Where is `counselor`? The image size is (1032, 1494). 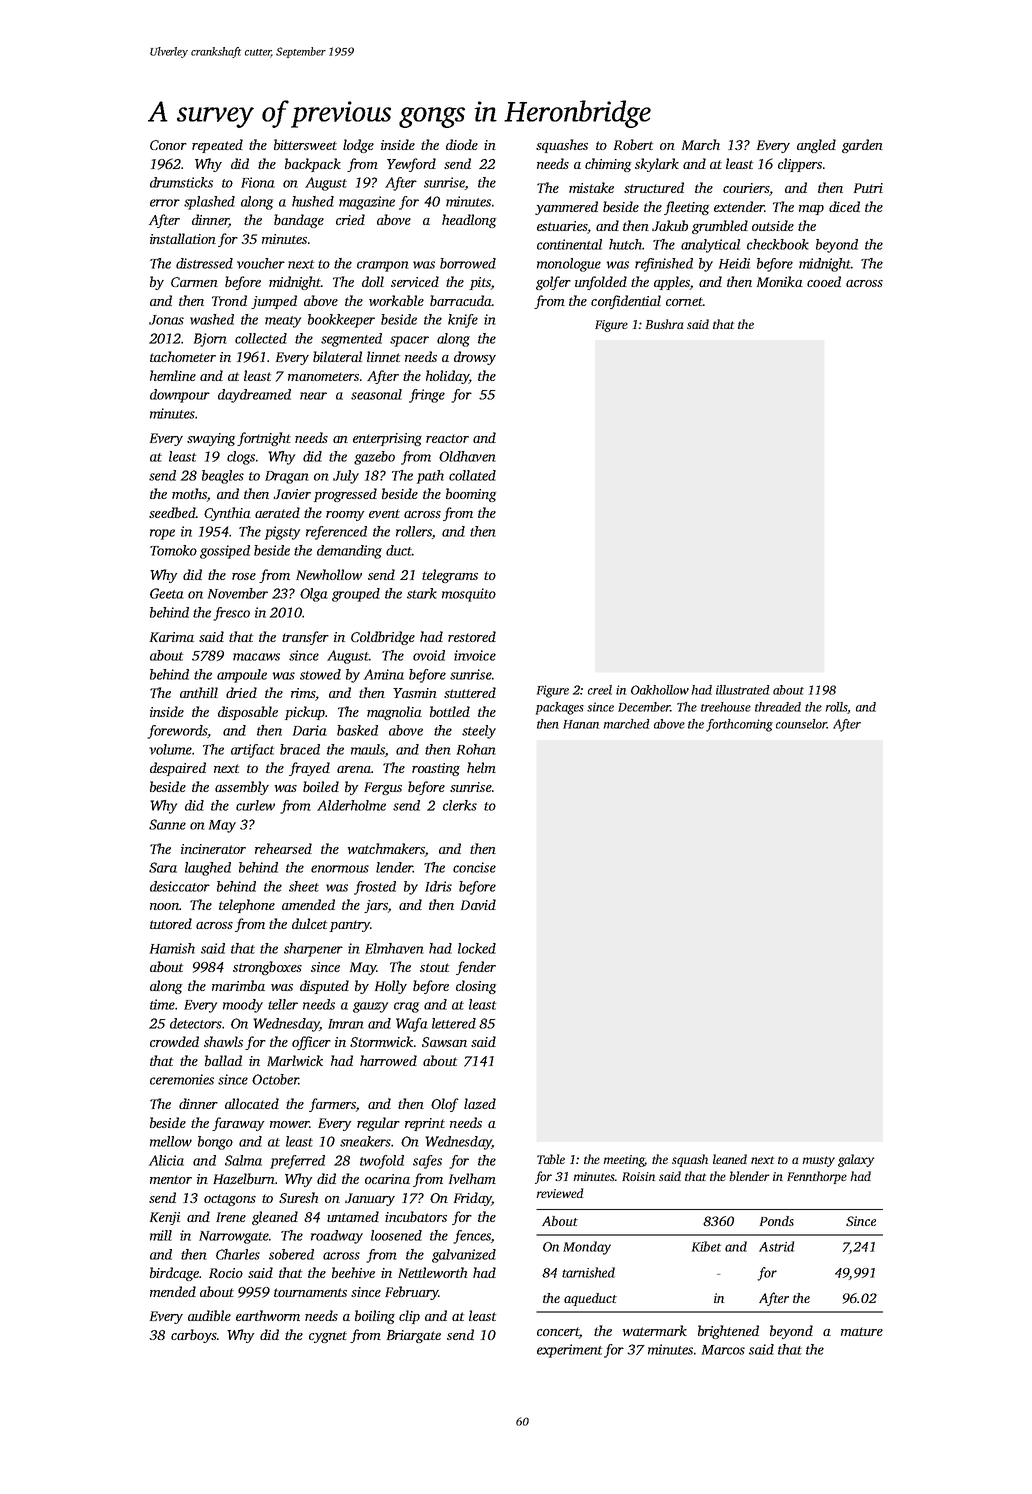
counselor is located at coordinates (801, 724).
